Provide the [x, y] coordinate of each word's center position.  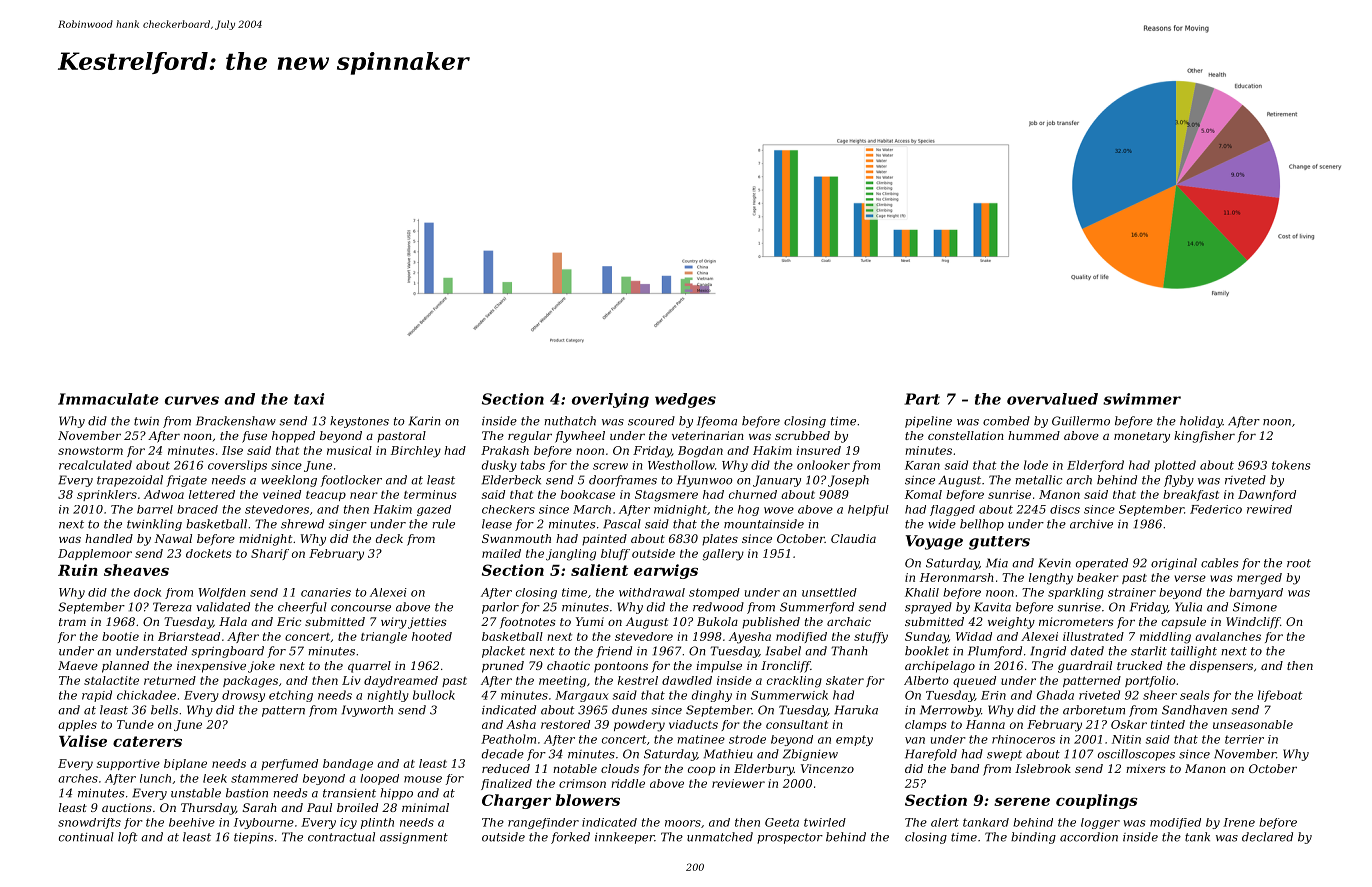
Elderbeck [511, 480]
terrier [1244, 739]
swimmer [1142, 399]
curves [192, 400]
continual [86, 837]
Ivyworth [367, 711]
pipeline [928, 422]
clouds [620, 768]
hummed [1034, 435]
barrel [155, 509]
